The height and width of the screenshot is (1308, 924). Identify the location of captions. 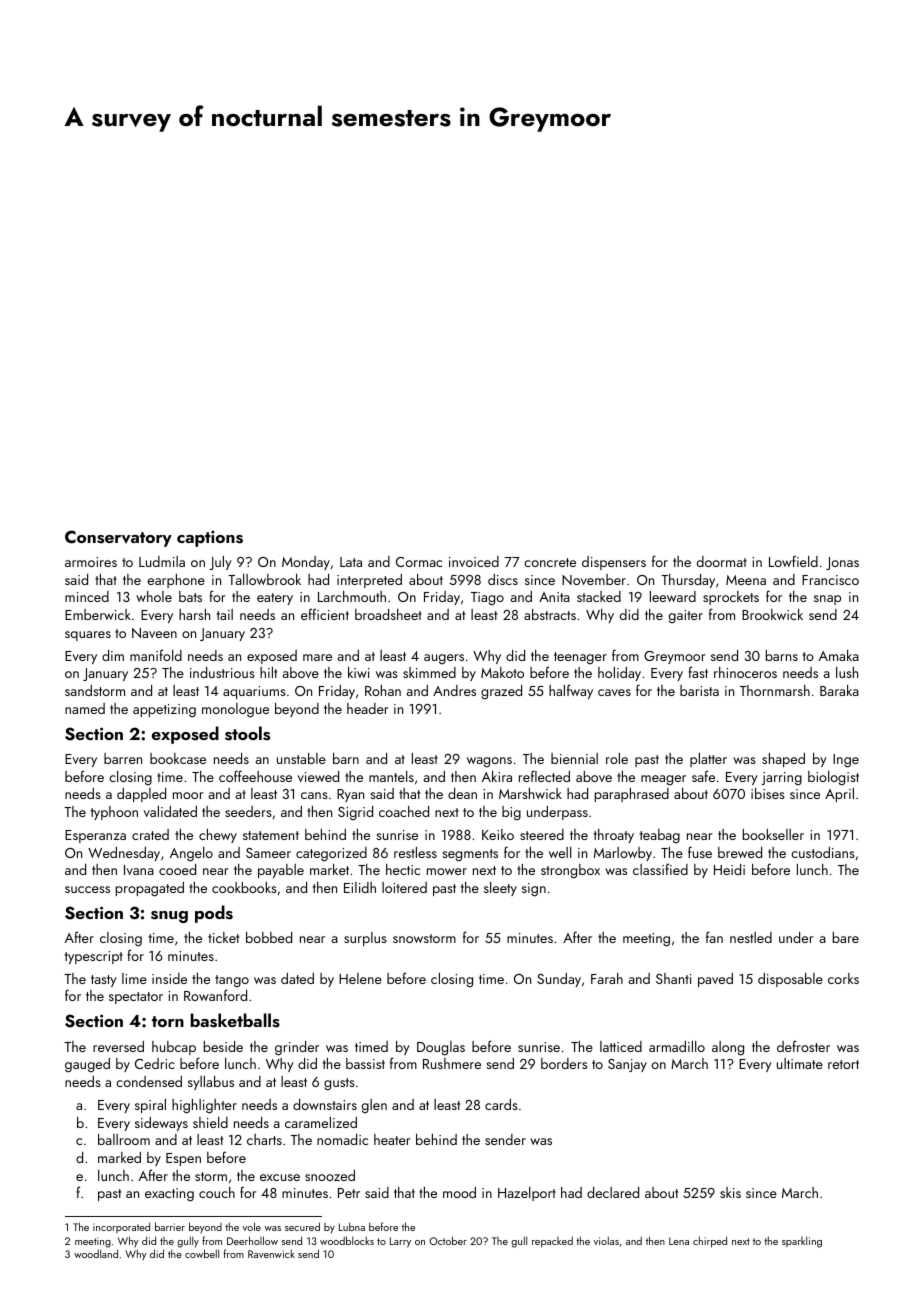
(210, 539).
